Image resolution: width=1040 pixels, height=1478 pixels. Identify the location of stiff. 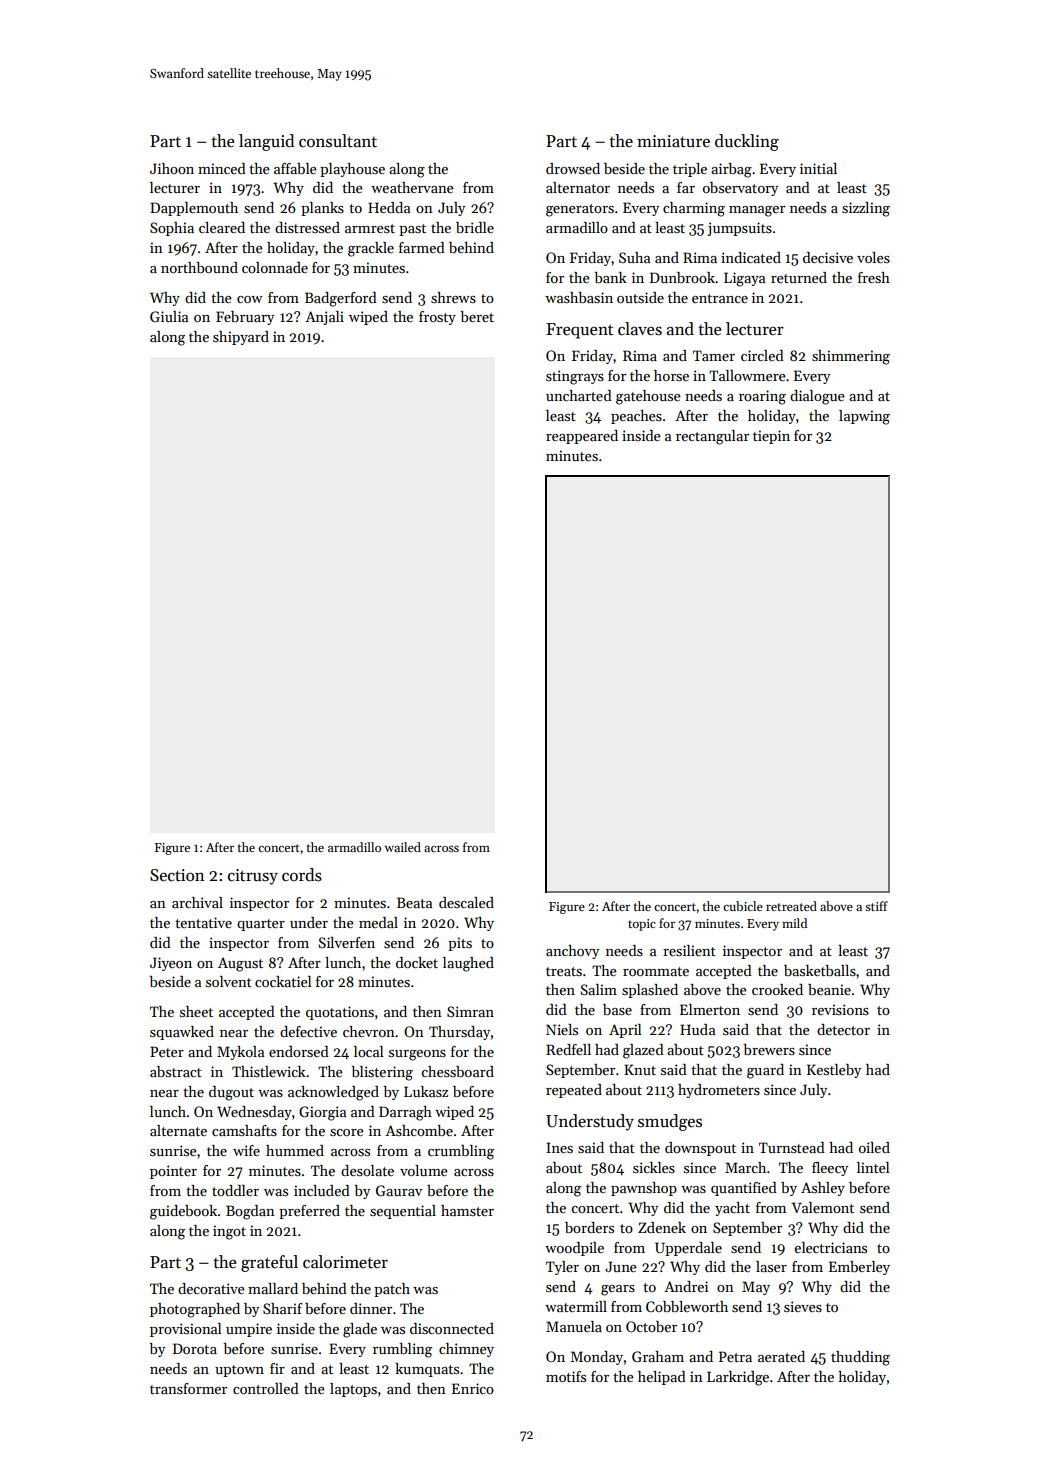
(876, 906).
